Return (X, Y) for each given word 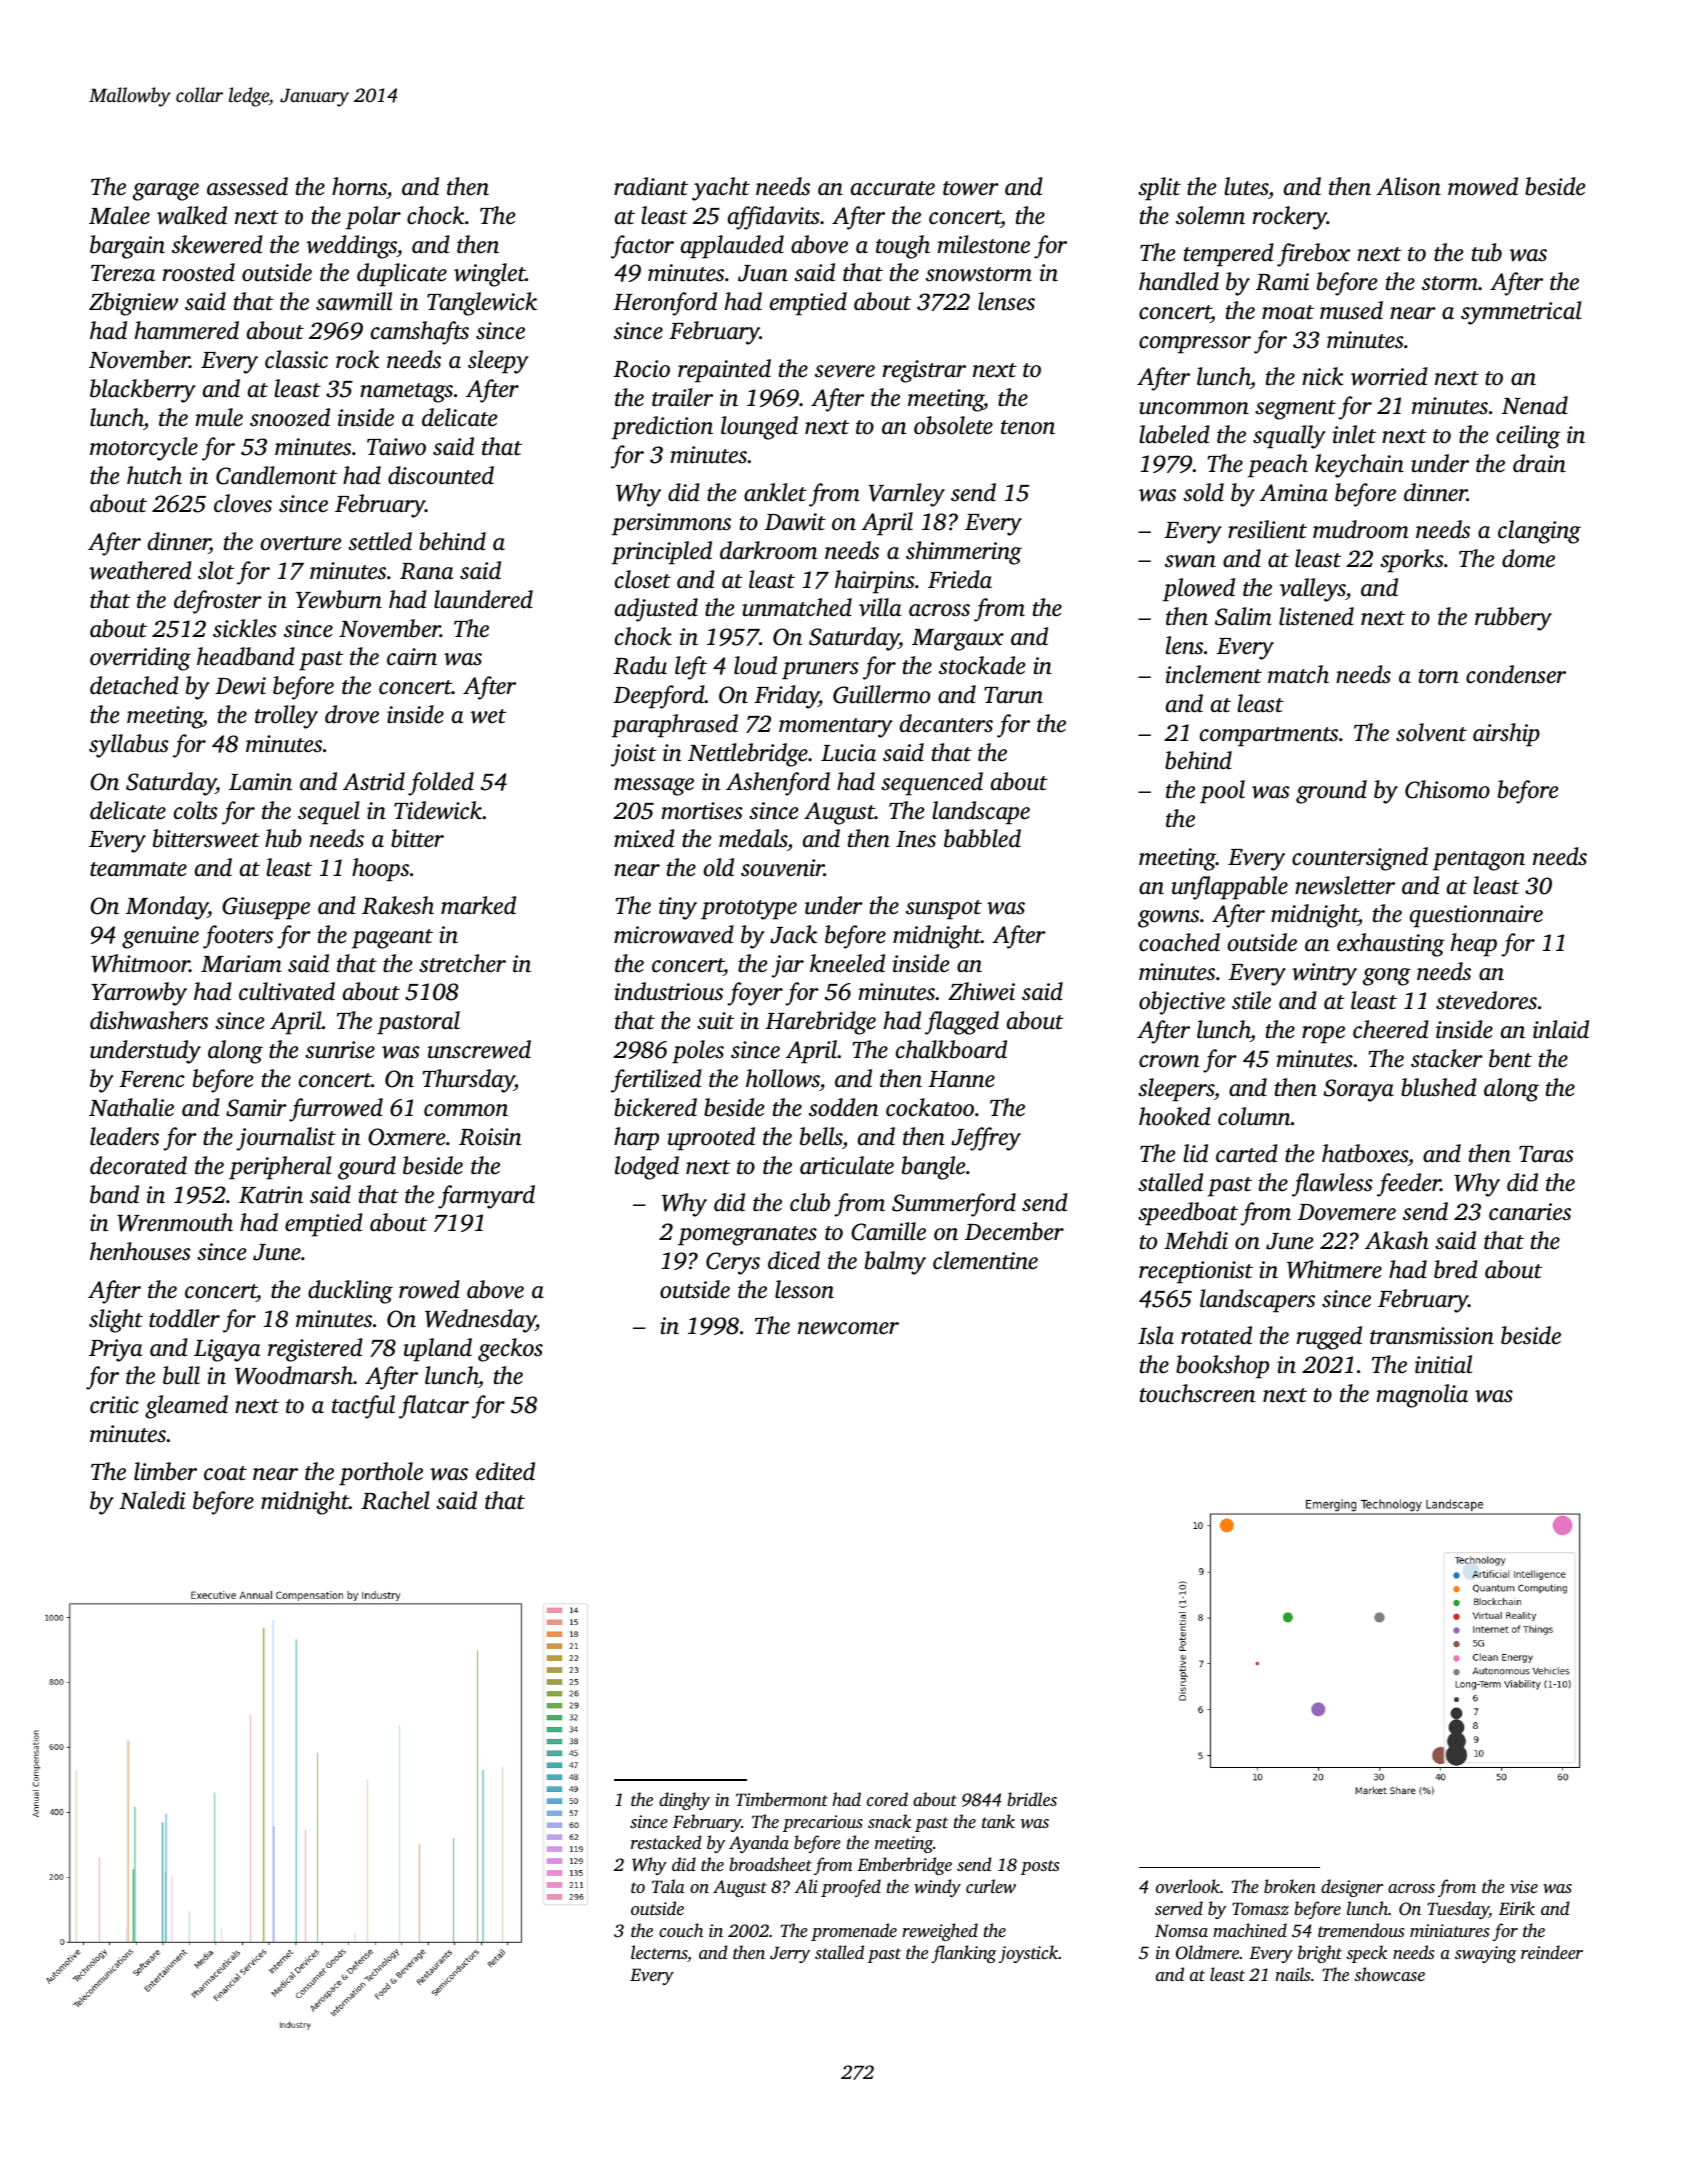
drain (1539, 463)
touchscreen (1197, 1393)
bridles (1032, 1799)
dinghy (684, 1801)
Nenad (1535, 405)
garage (166, 192)
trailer (682, 397)
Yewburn (339, 599)
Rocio (641, 369)
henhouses (140, 1251)
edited (505, 1471)
